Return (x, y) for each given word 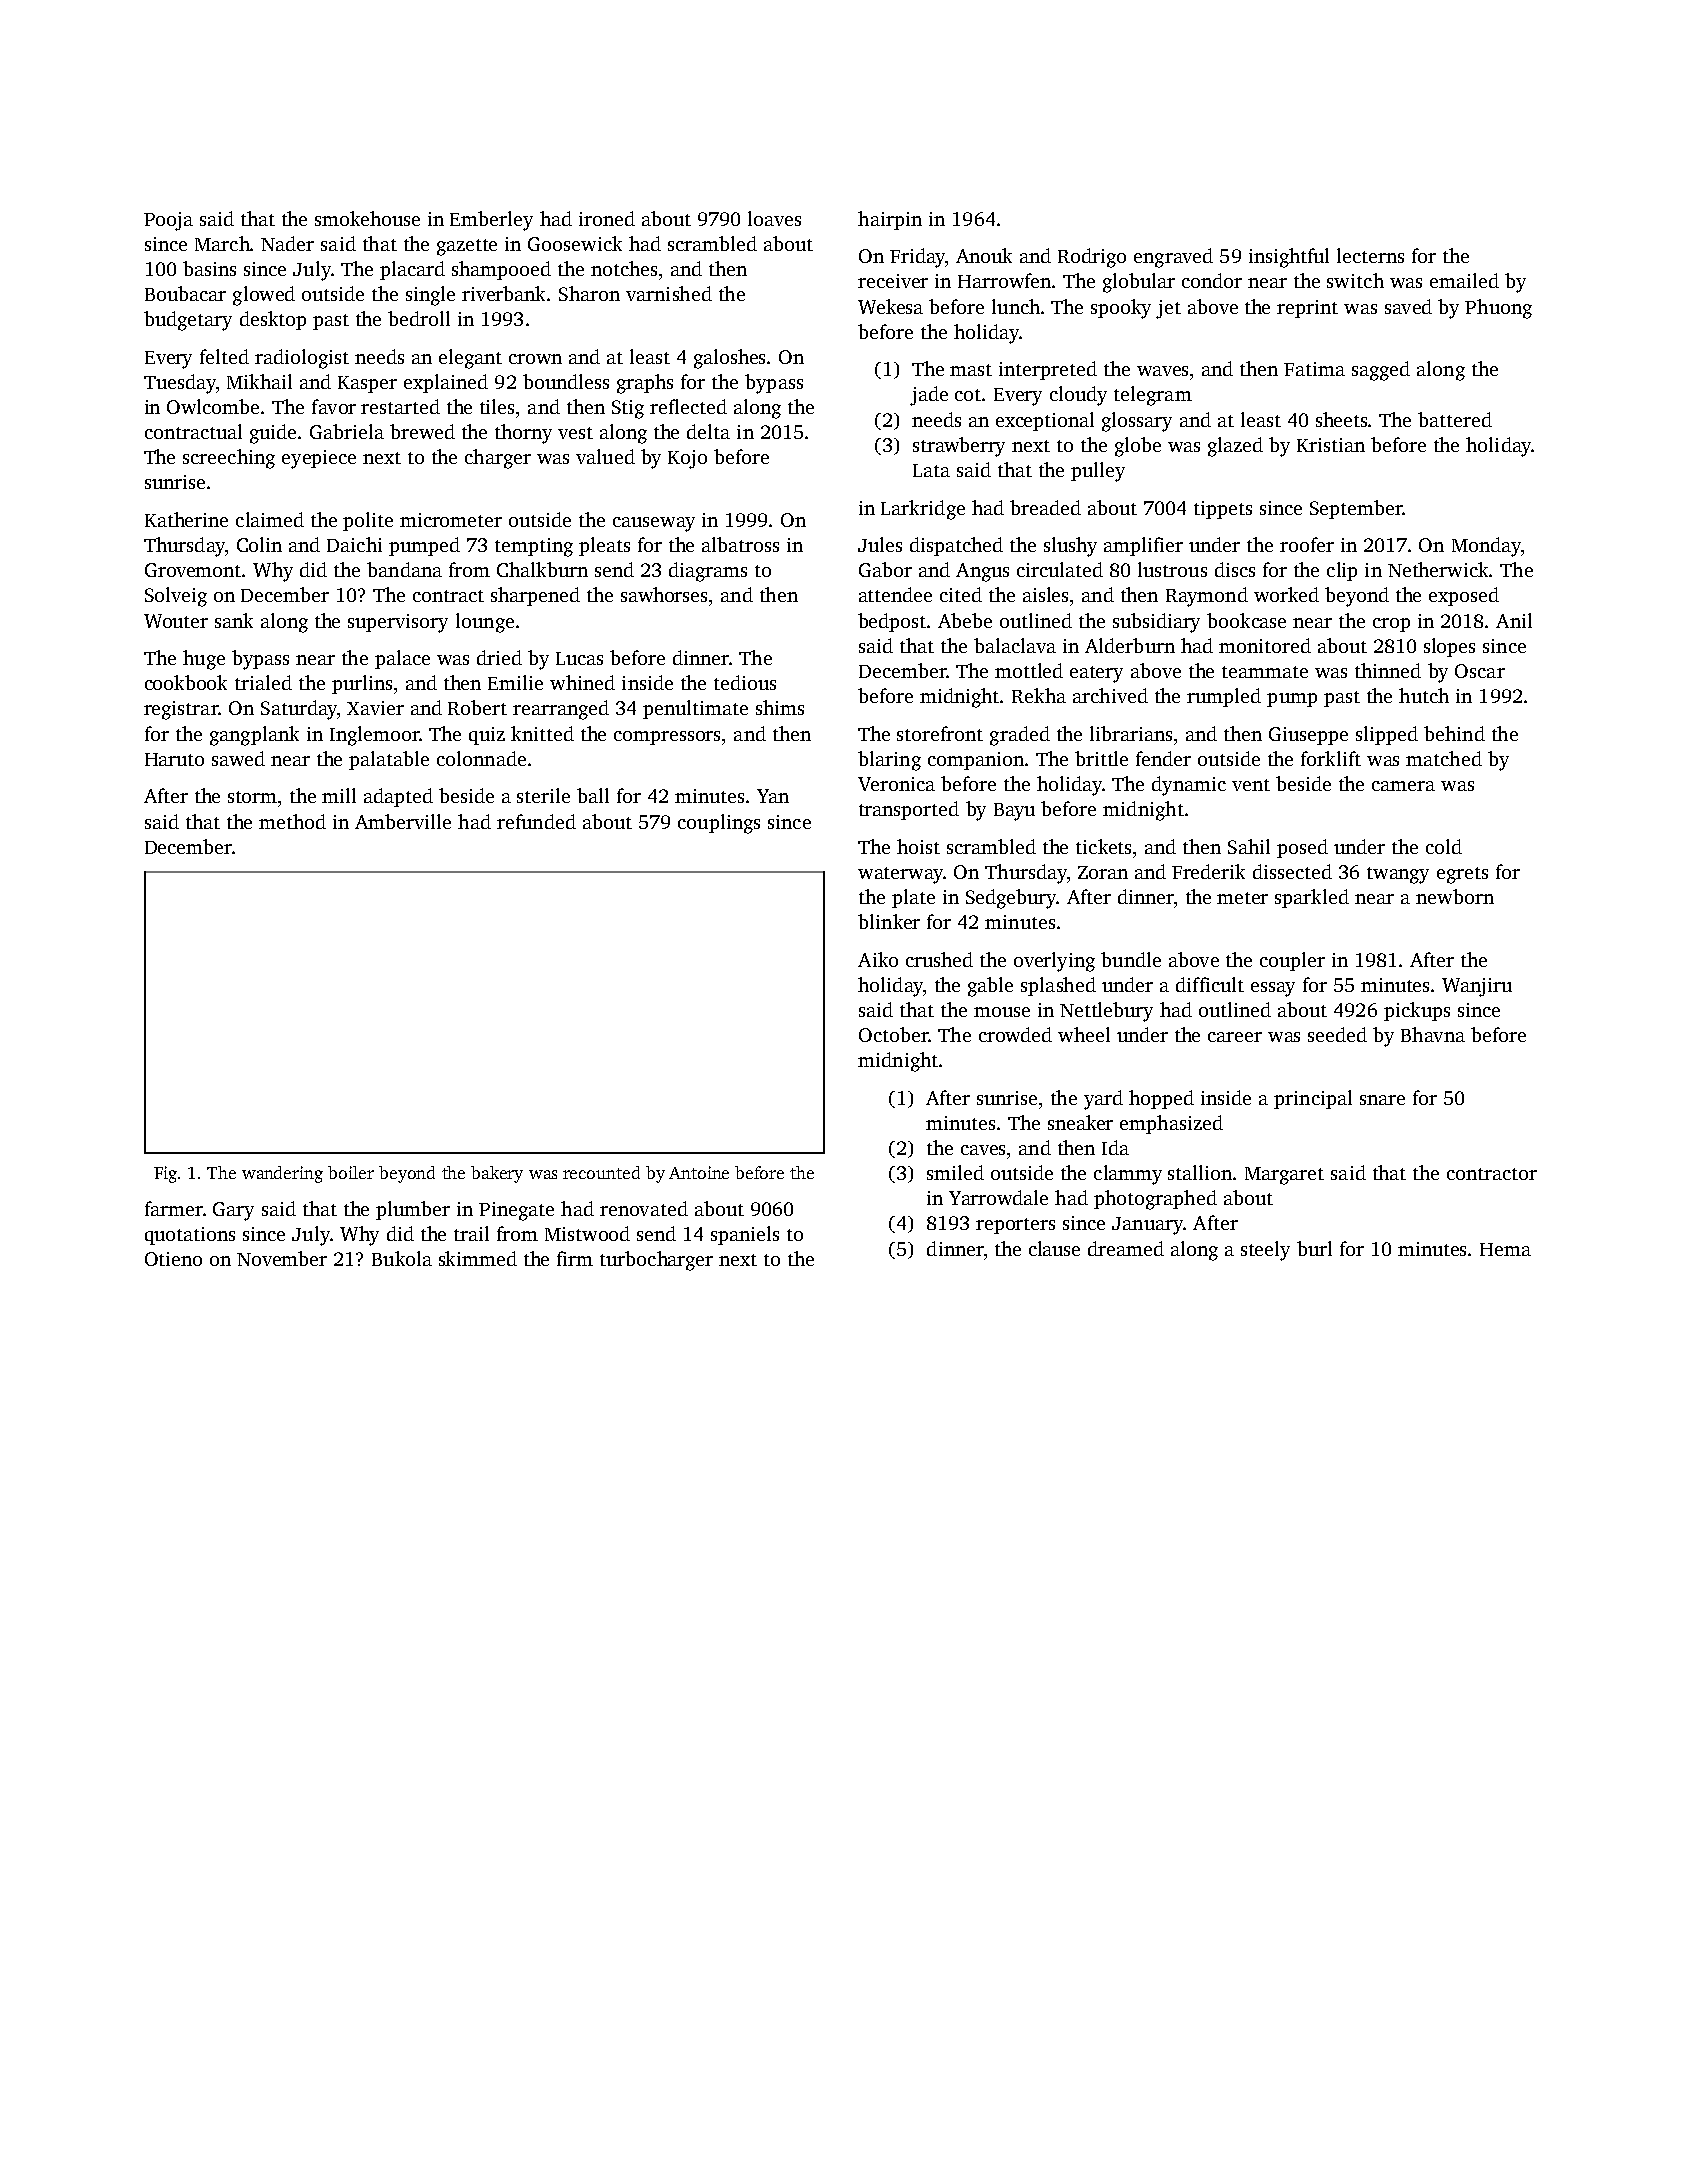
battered (1455, 419)
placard (412, 270)
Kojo (687, 459)
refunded (536, 821)
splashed (1058, 986)
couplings (719, 824)
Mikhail (259, 381)
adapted (398, 797)
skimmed (478, 1258)
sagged (1381, 371)
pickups (1417, 1011)
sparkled (1312, 898)
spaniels (745, 1235)
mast (971, 370)
